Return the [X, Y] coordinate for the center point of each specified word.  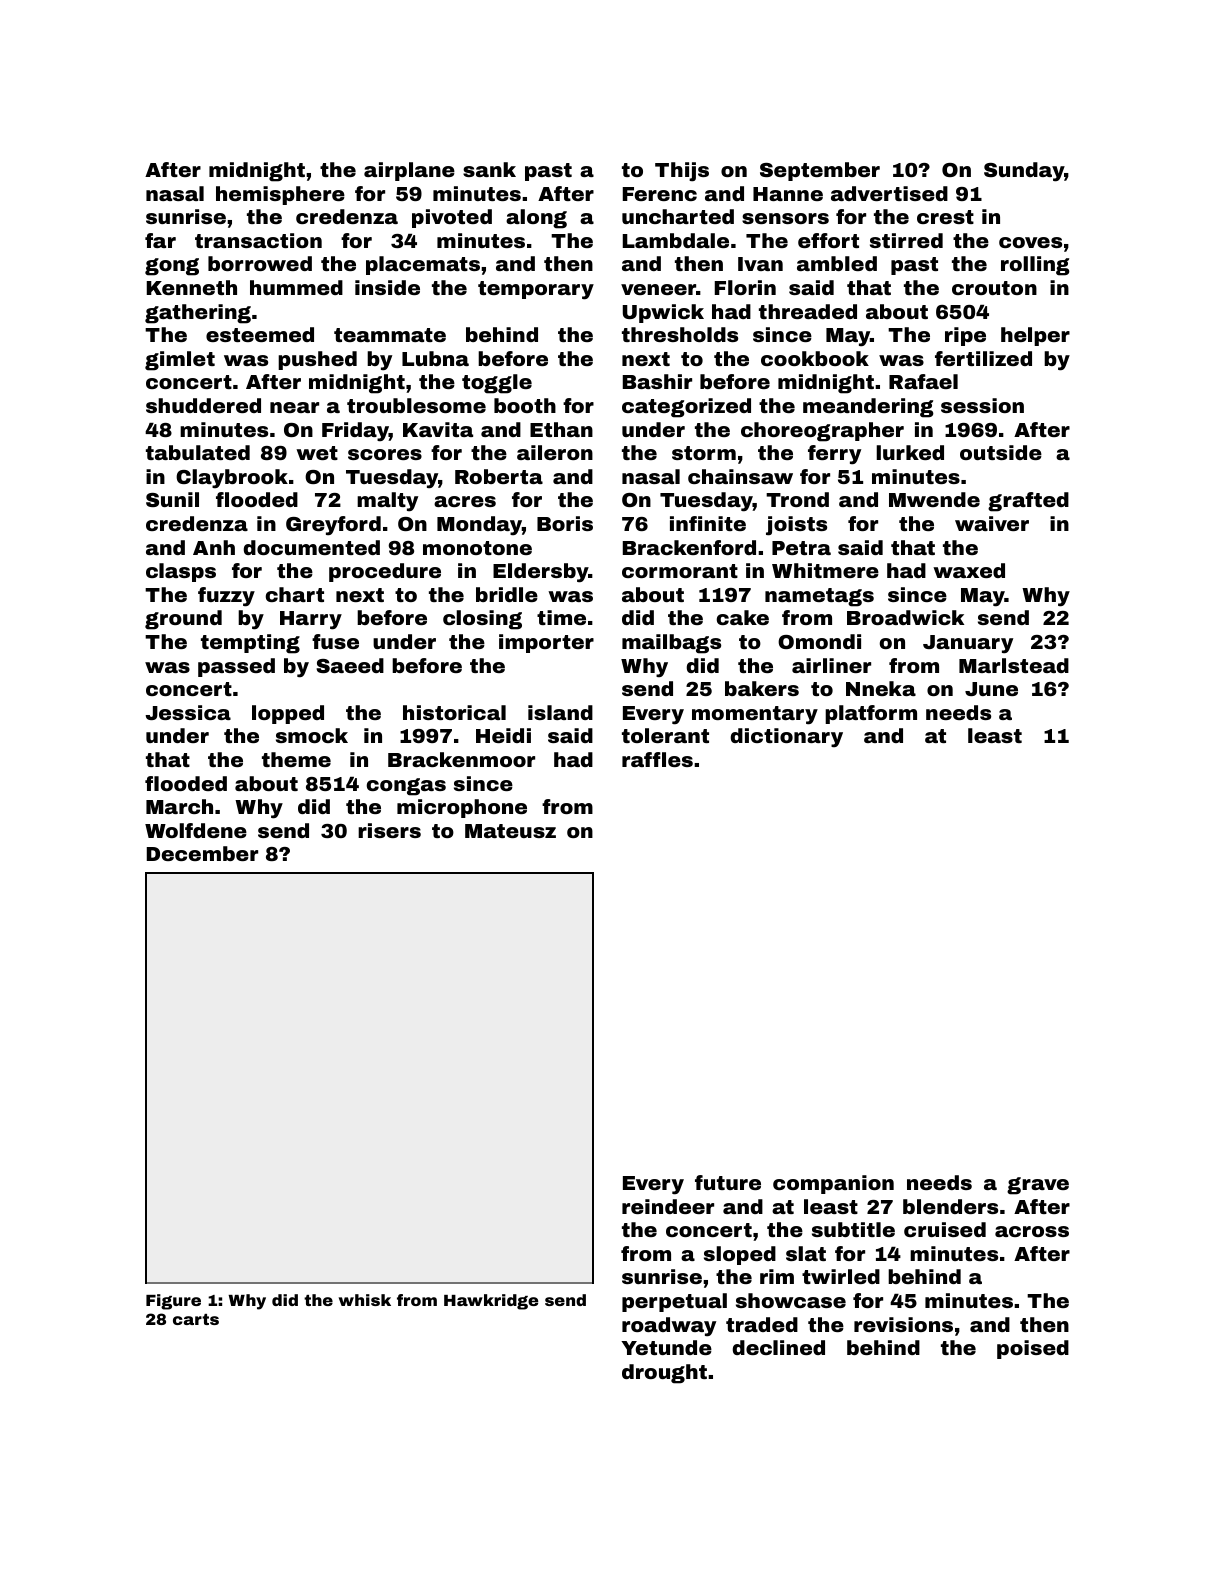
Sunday [1024, 172]
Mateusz [510, 831]
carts [196, 1319]
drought [664, 1374]
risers [389, 830]
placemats [423, 265]
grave [1038, 1186]
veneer [658, 289]
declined [778, 1347]
